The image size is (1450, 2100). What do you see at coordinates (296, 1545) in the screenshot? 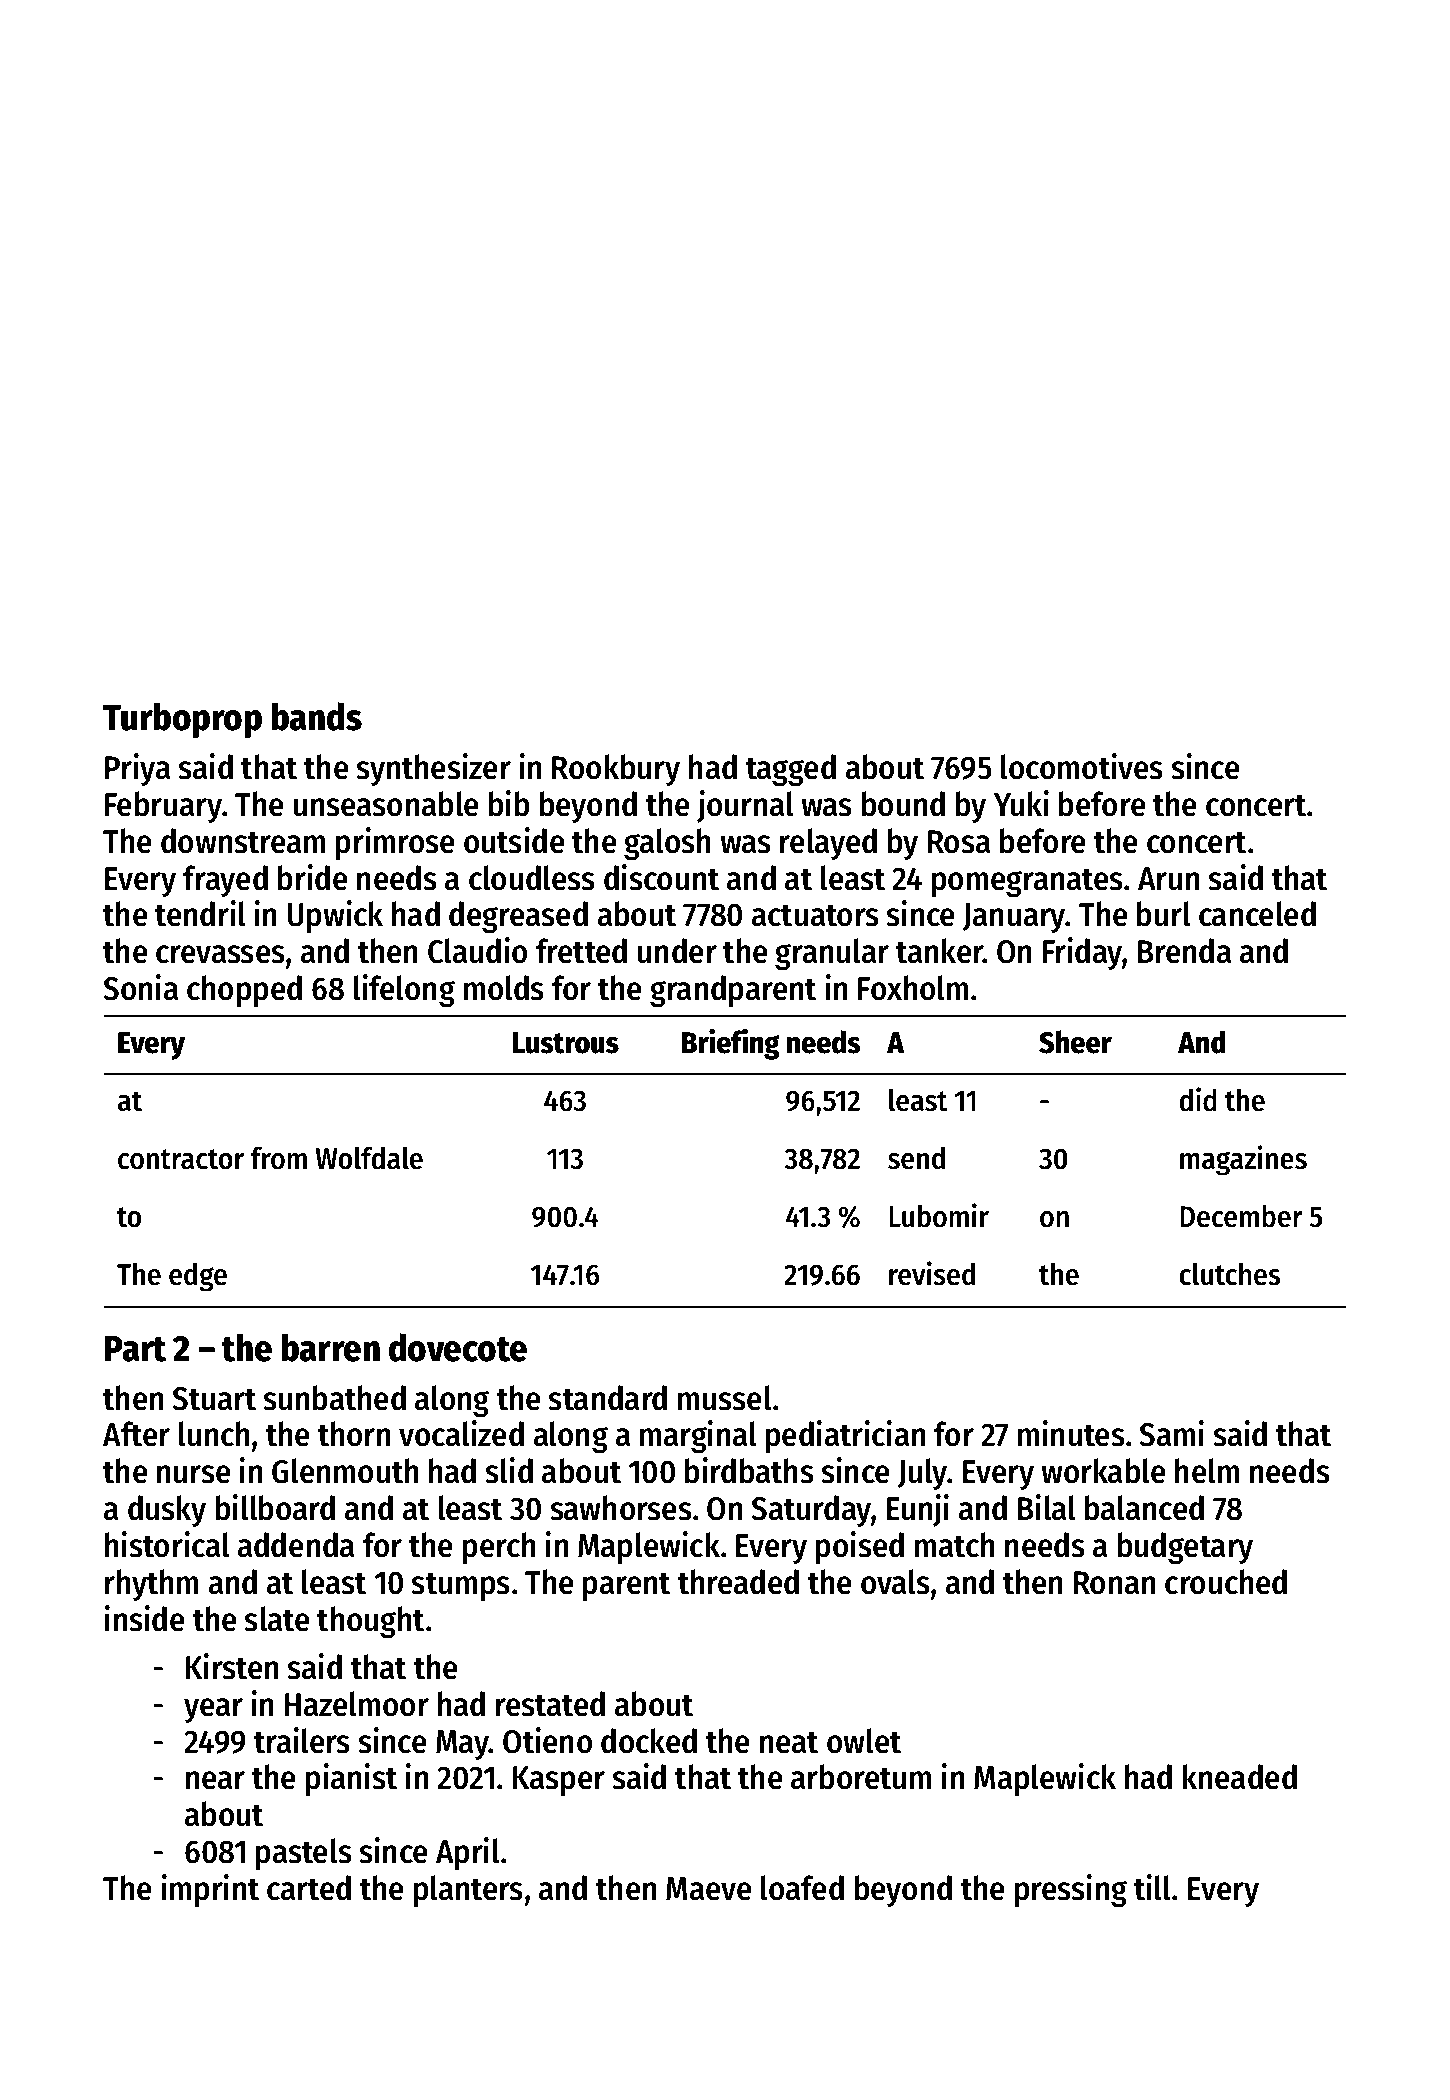
I see `addenda` at bounding box center [296, 1545].
